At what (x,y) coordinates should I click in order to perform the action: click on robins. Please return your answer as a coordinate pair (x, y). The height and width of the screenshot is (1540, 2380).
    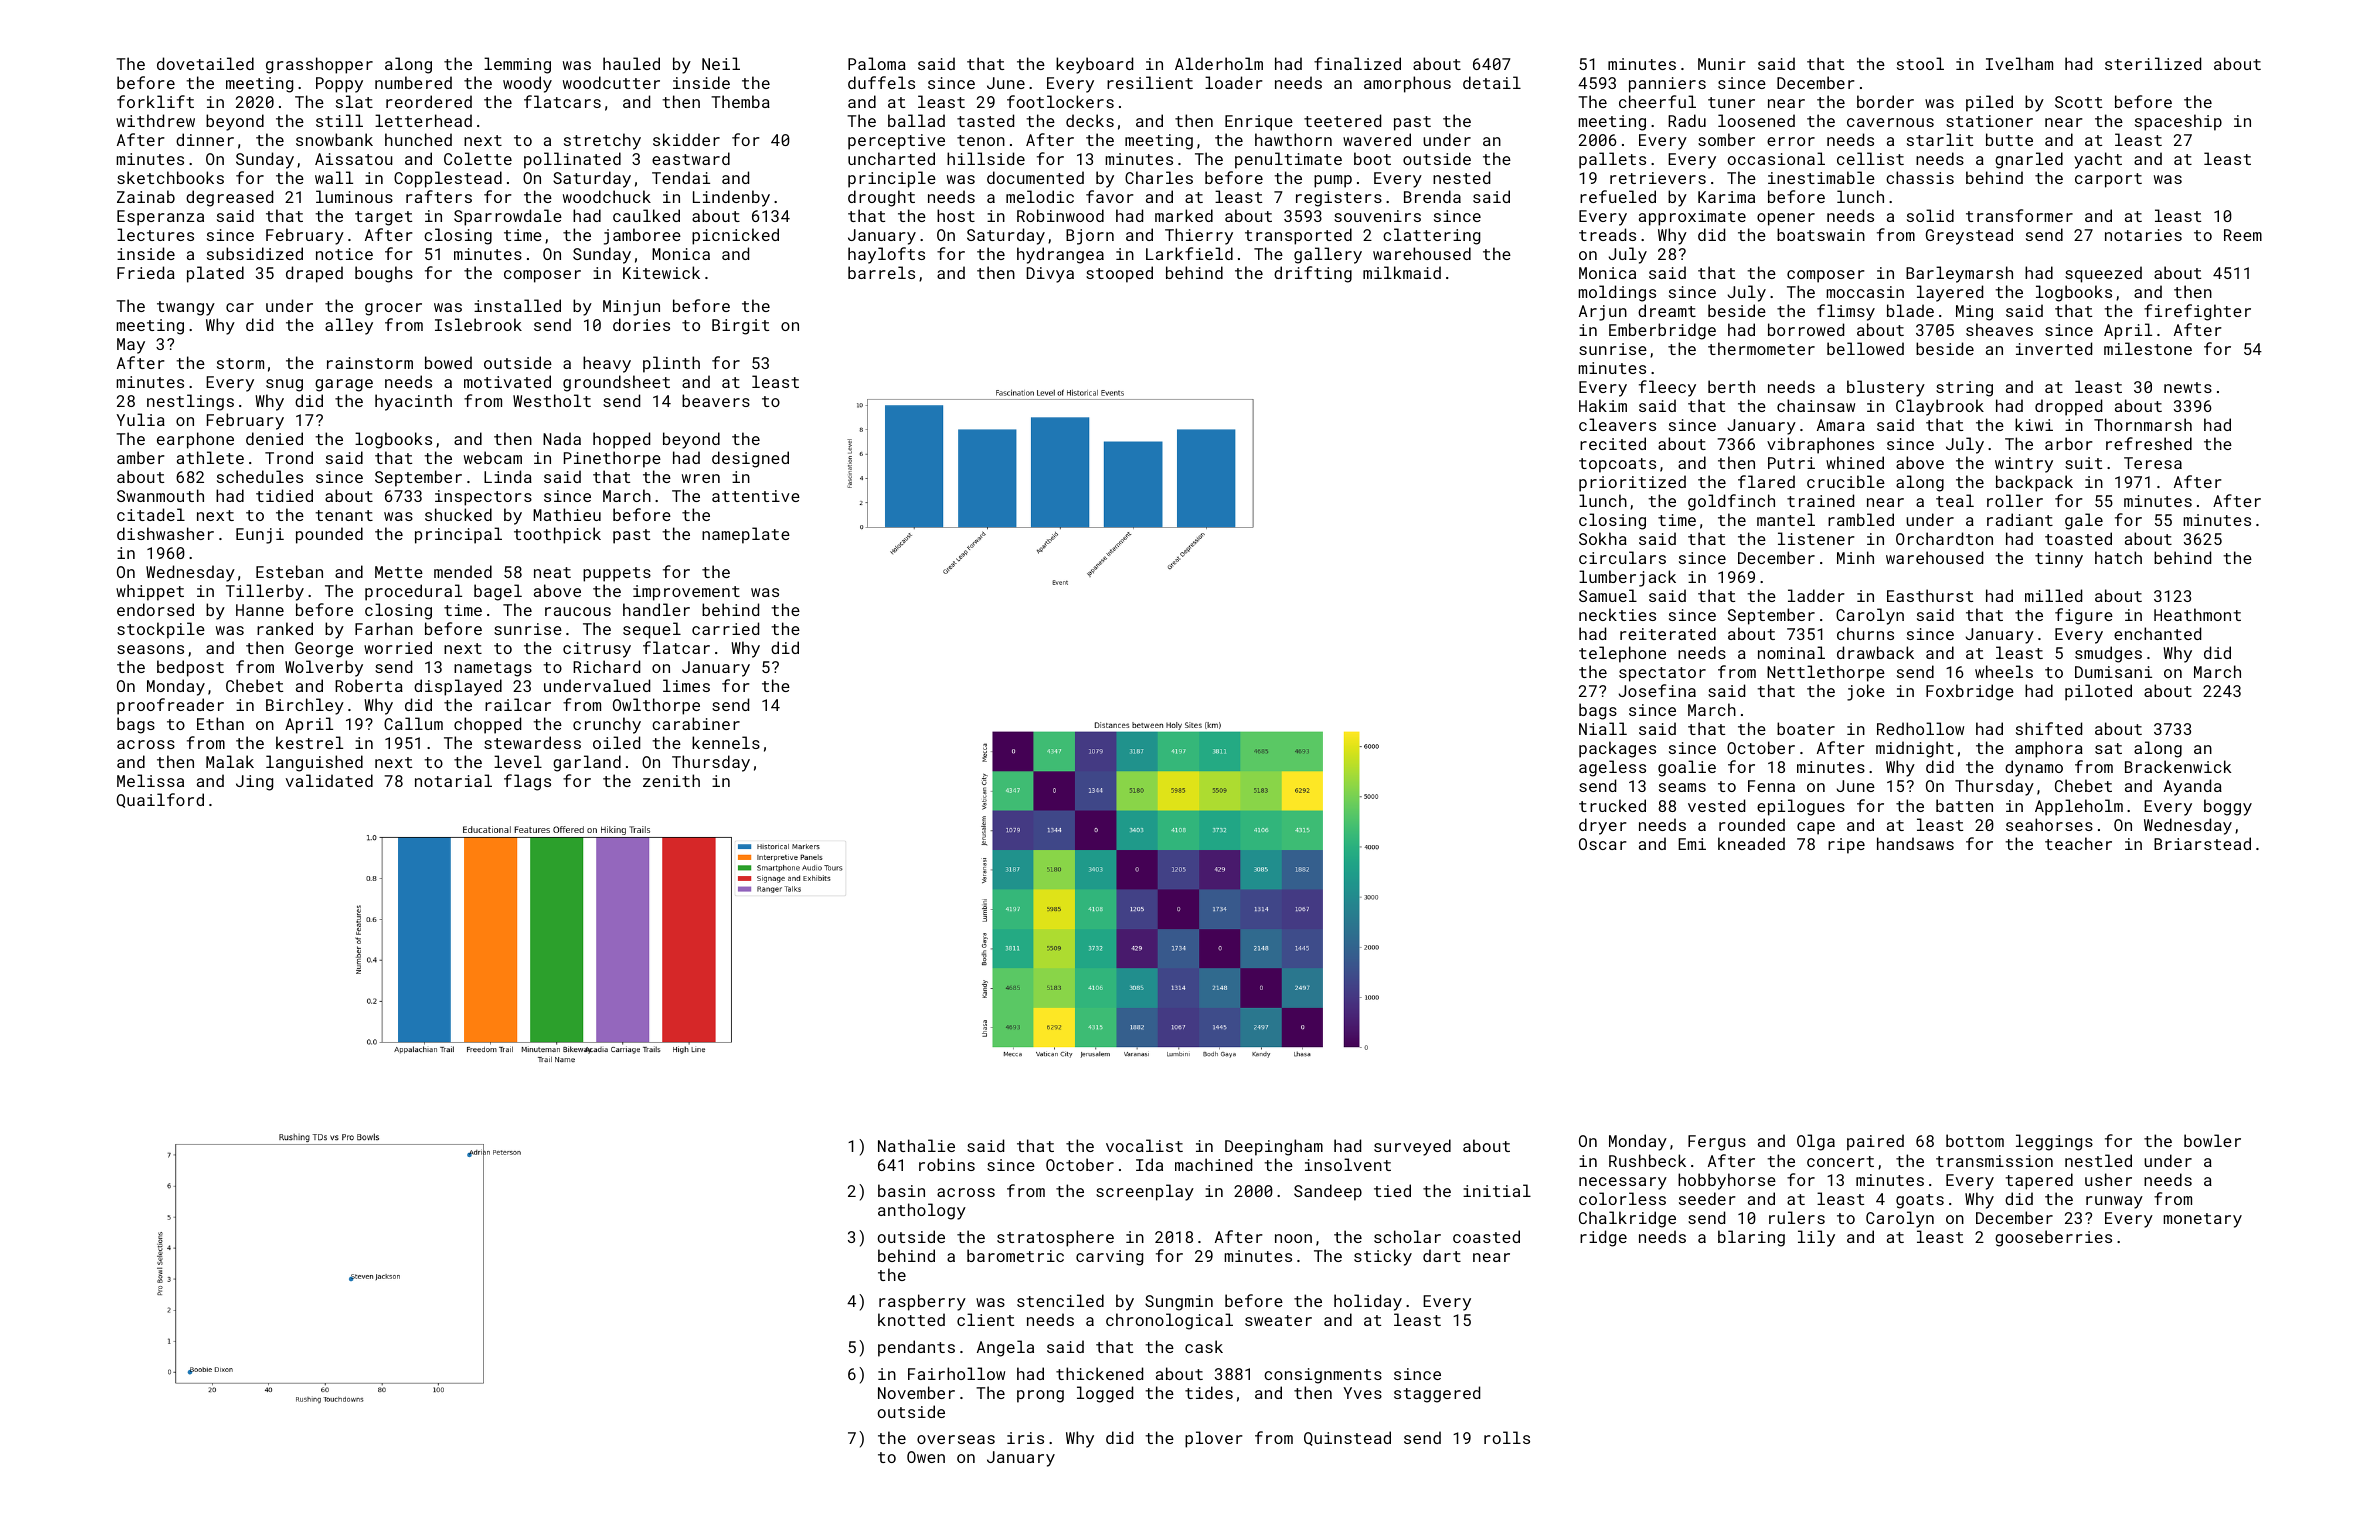
    Looking at the image, I should click on (947, 1164).
